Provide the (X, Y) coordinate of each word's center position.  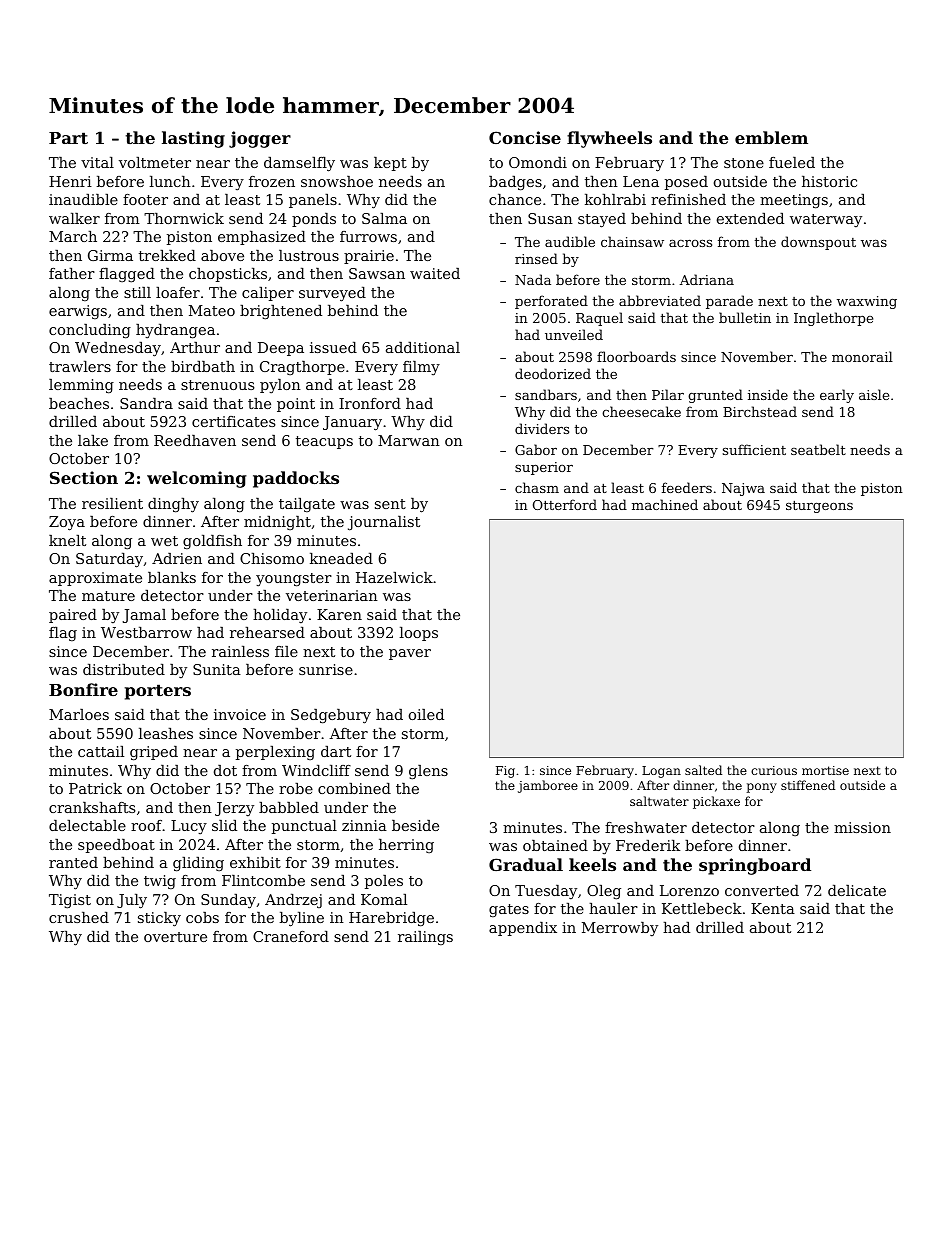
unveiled (574, 334)
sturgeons (819, 507)
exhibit (255, 862)
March (73, 236)
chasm (537, 487)
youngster (294, 580)
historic (829, 181)
